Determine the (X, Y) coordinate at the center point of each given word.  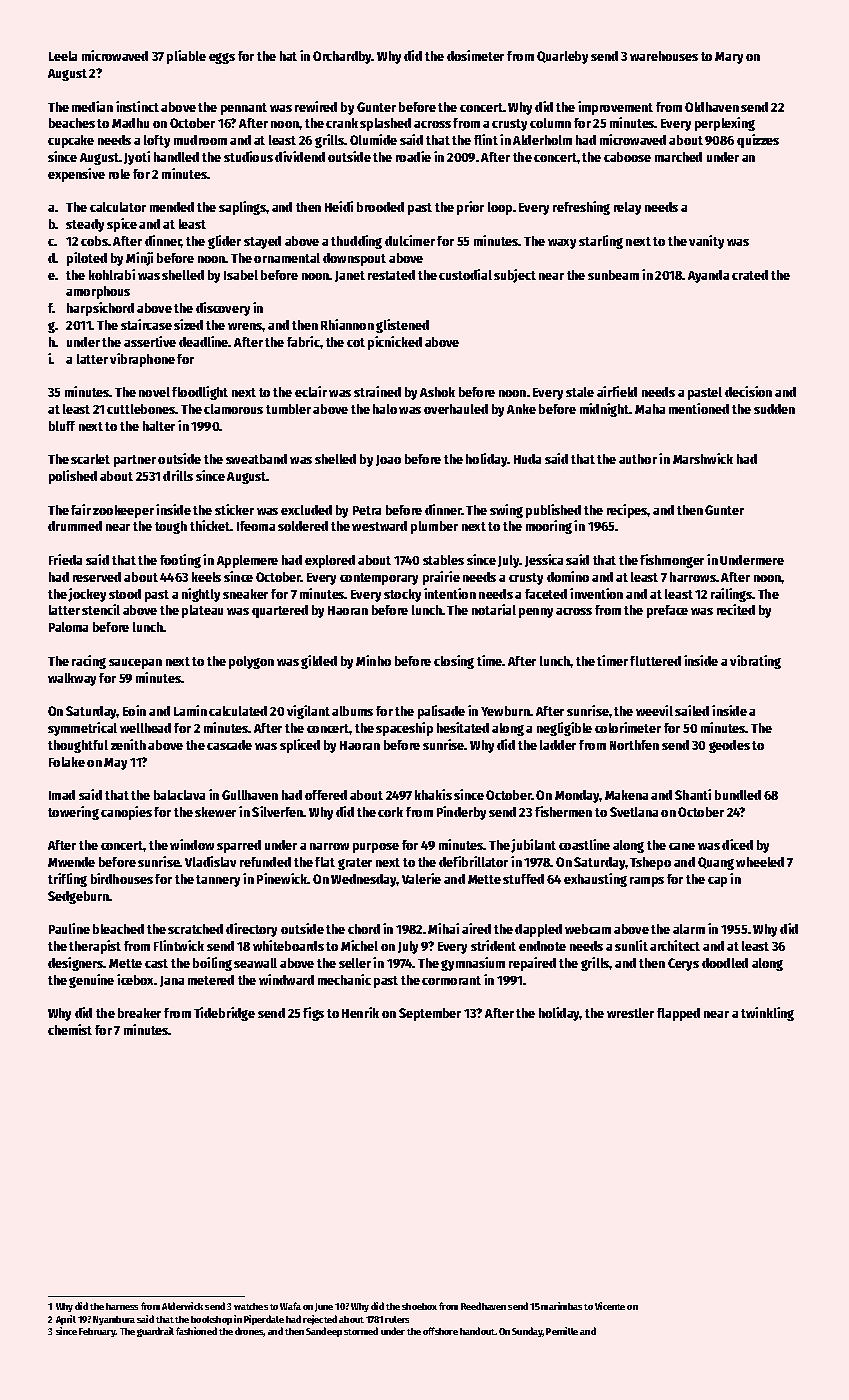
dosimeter (475, 55)
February (97, 1332)
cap (717, 882)
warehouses (664, 56)
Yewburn (506, 711)
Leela (63, 56)
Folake (67, 762)
